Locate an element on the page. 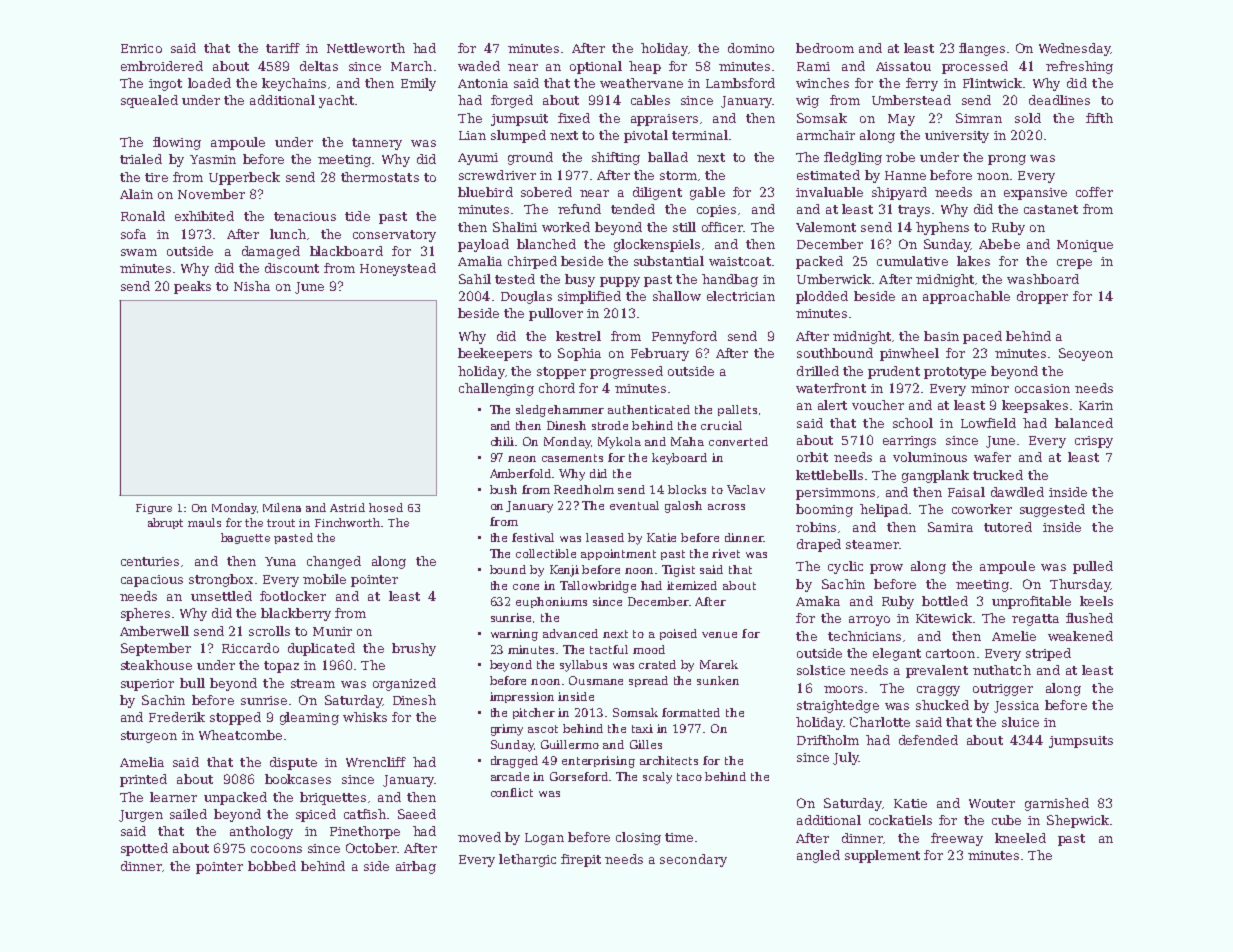 This page has width=1233, height=952. secondary is located at coordinates (693, 860).
